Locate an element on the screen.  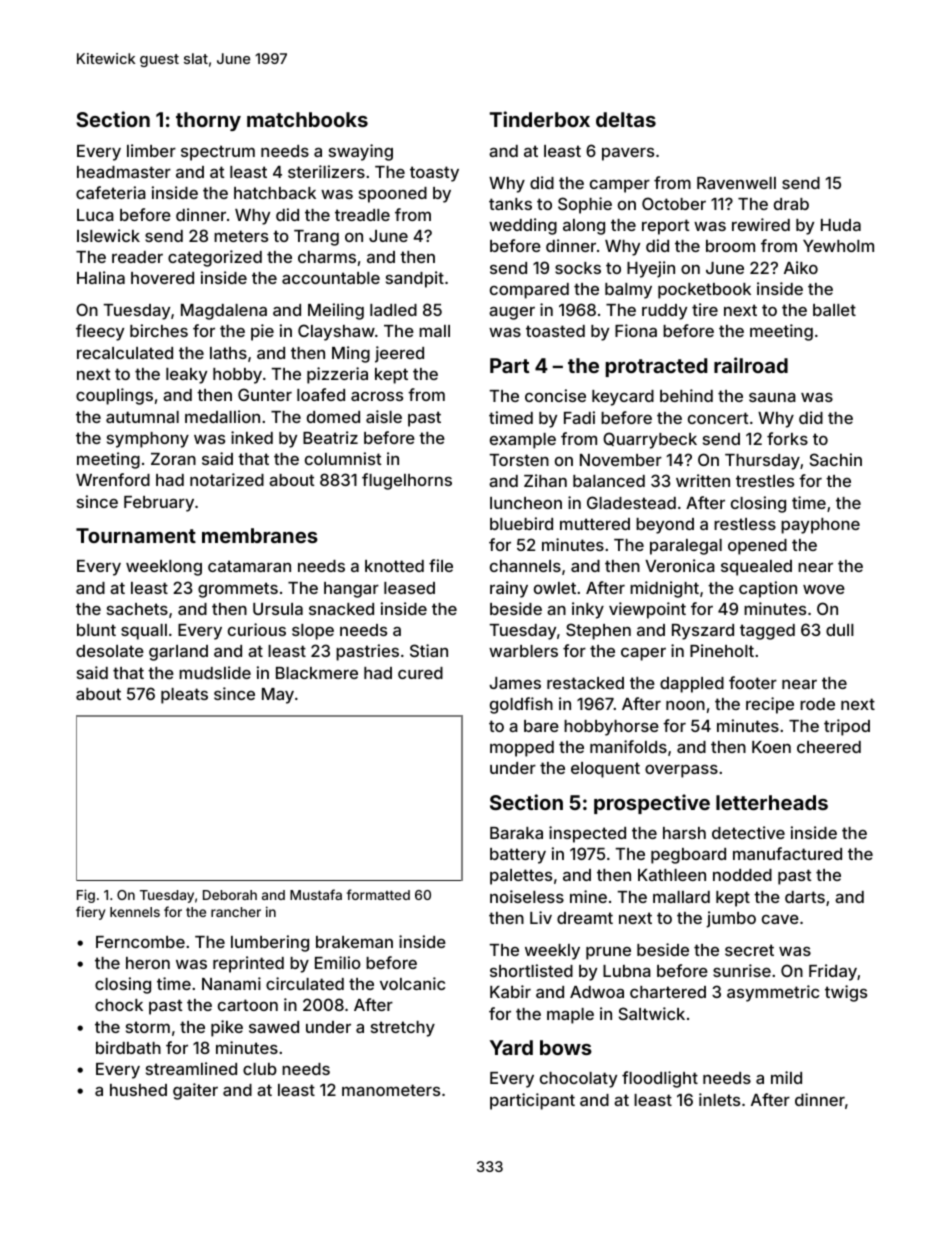
February is located at coordinates (159, 504).
